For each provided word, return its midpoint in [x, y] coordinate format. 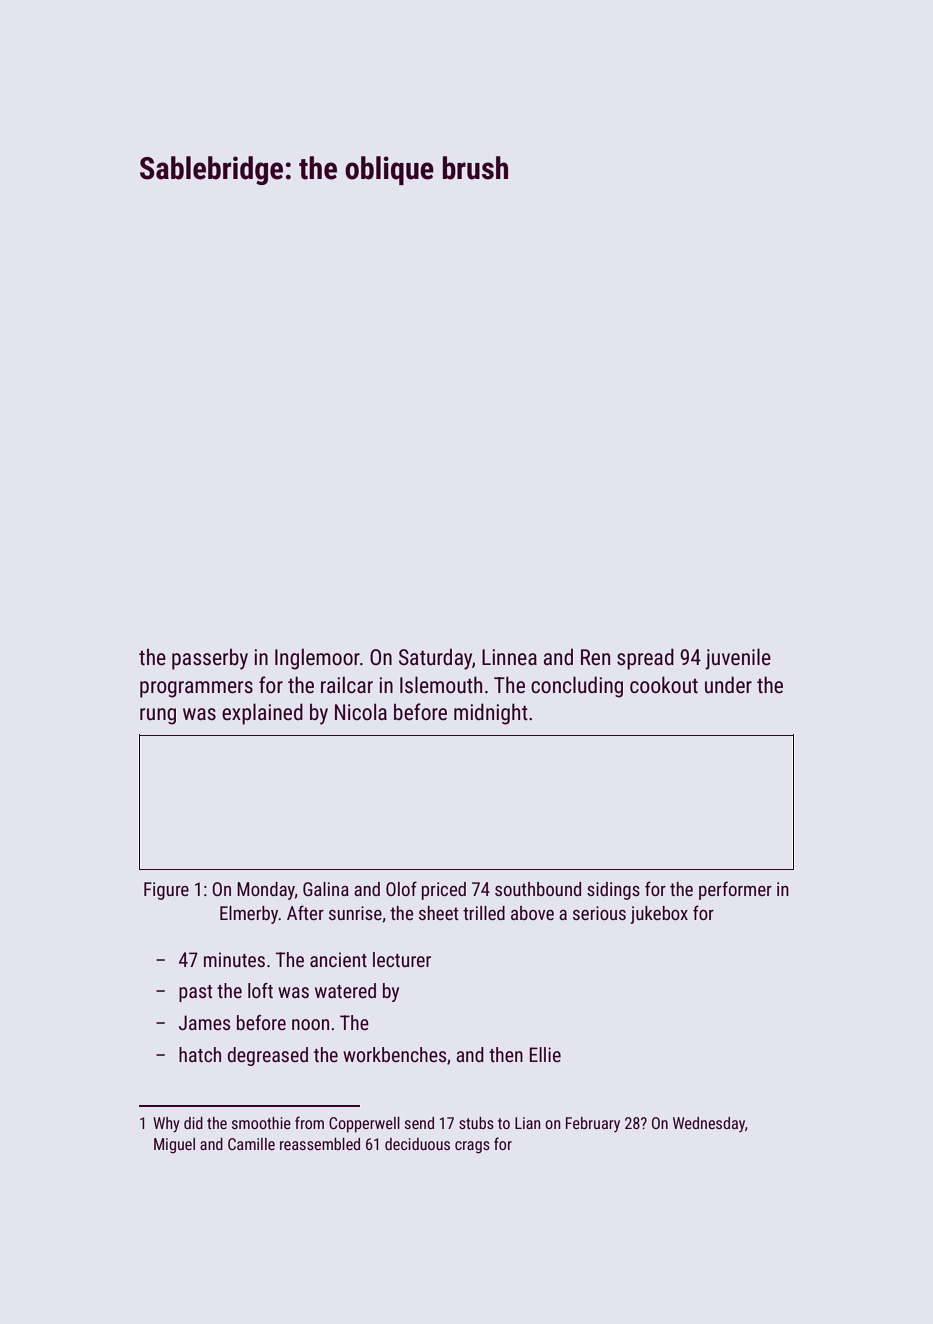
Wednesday [709, 1124]
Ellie [545, 1054]
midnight [491, 714]
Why [166, 1125]
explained [262, 714]
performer [735, 890]
